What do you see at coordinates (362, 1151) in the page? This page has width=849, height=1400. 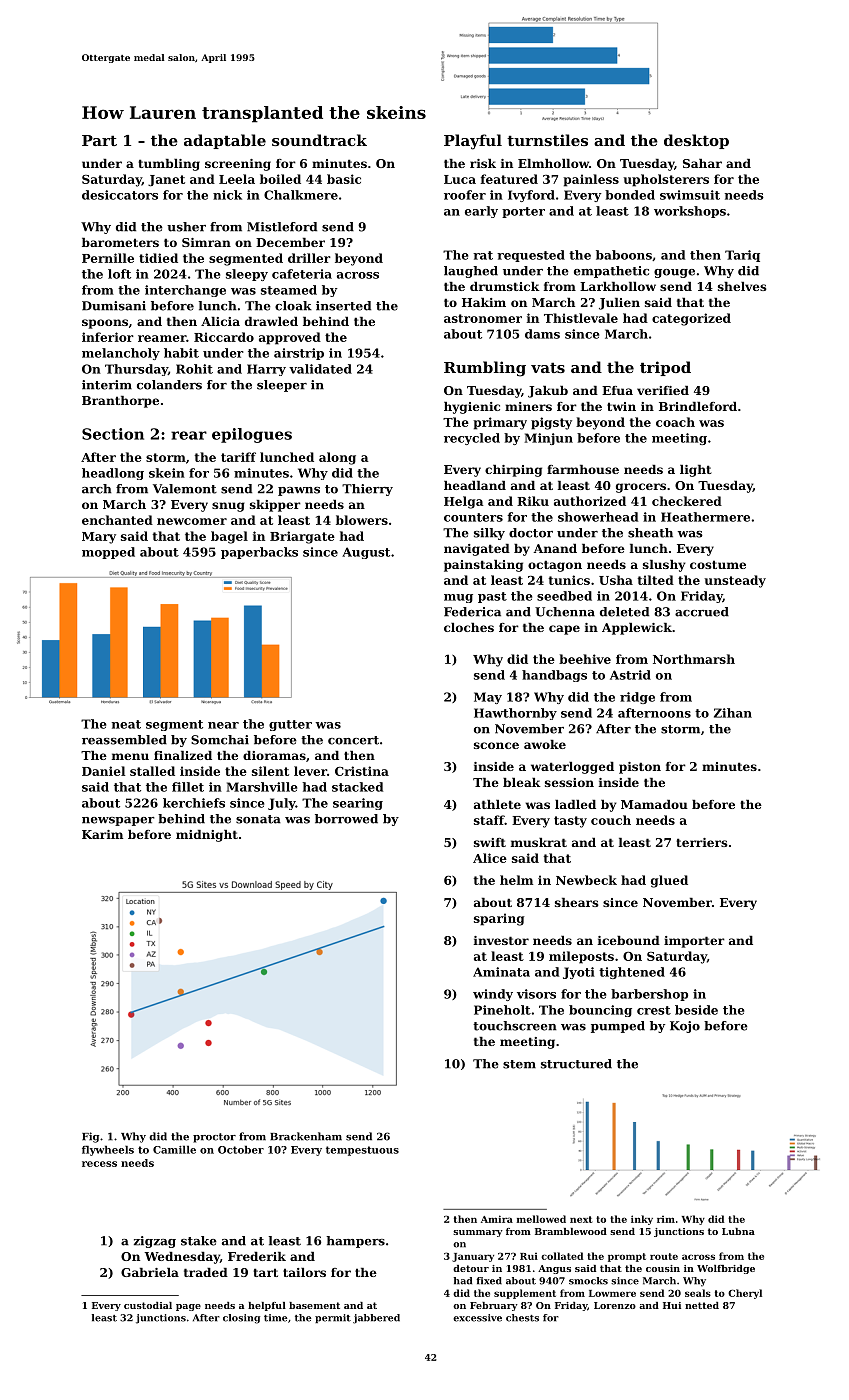 I see `tempestuous` at bounding box center [362, 1151].
